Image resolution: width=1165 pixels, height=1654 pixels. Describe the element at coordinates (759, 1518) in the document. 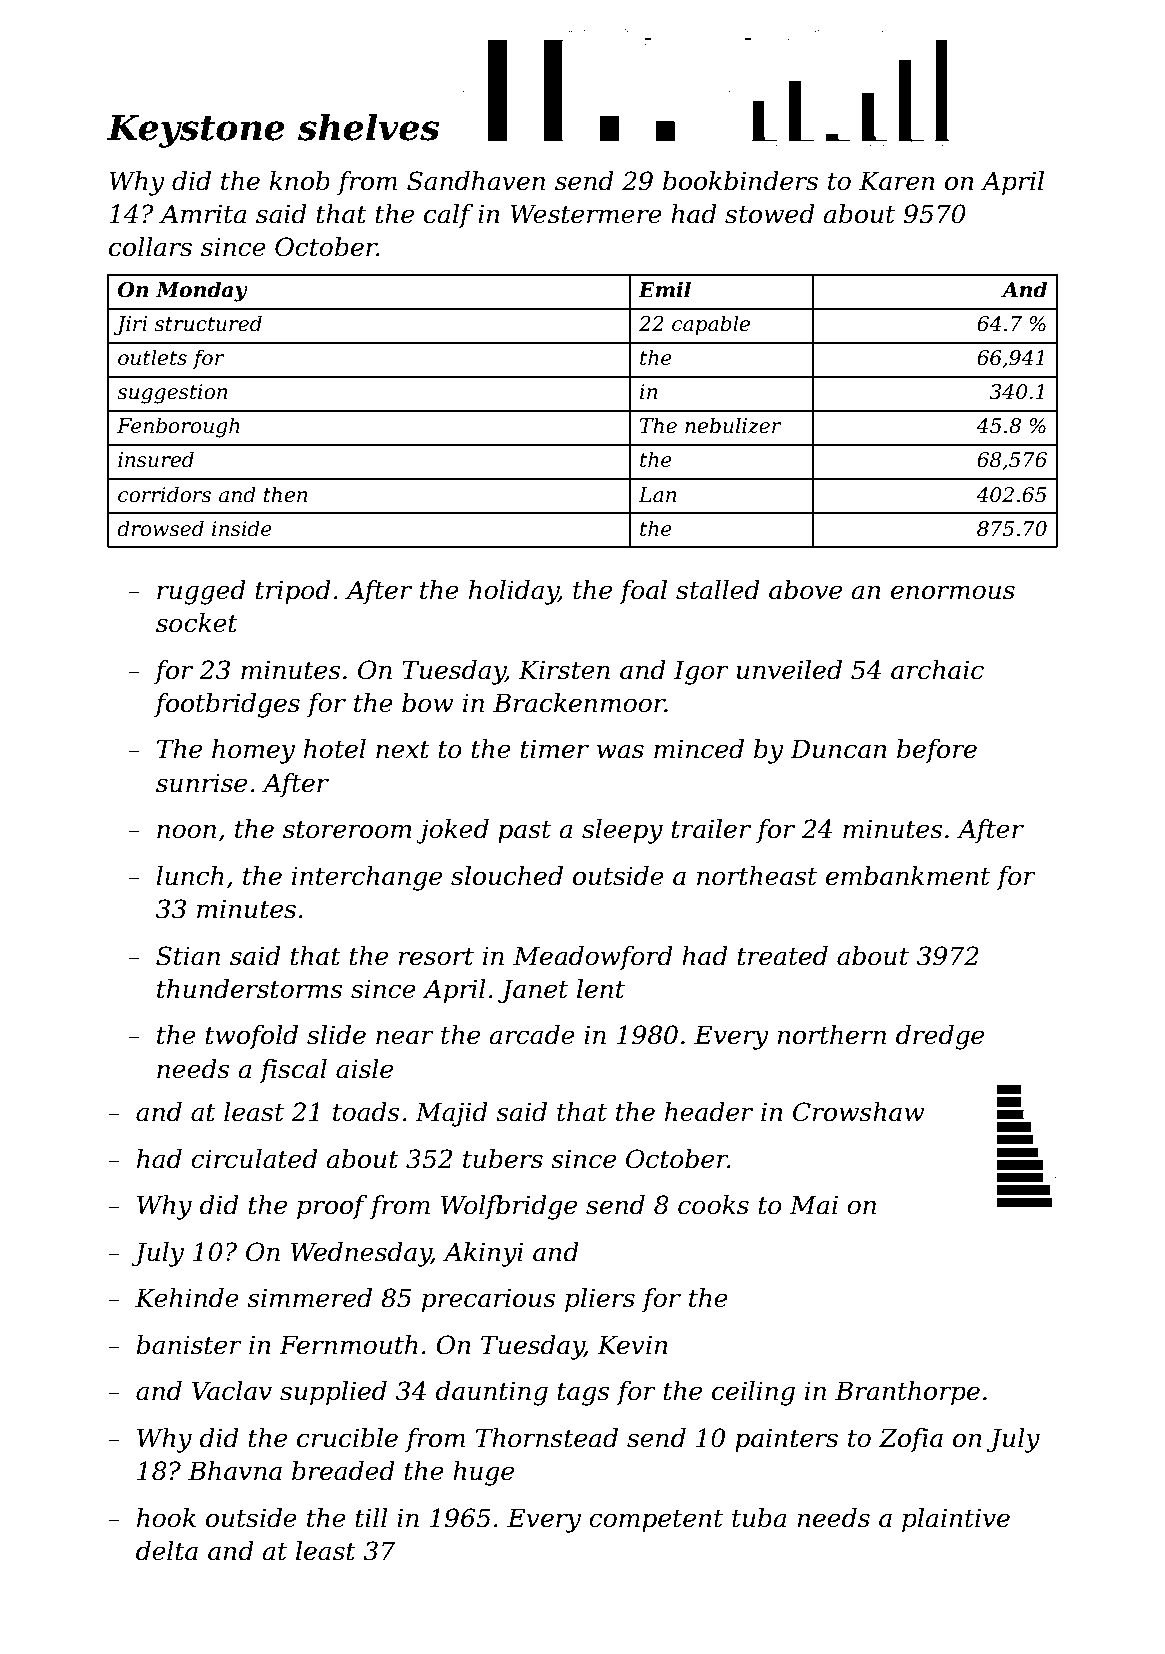

I see `tuba` at that location.
